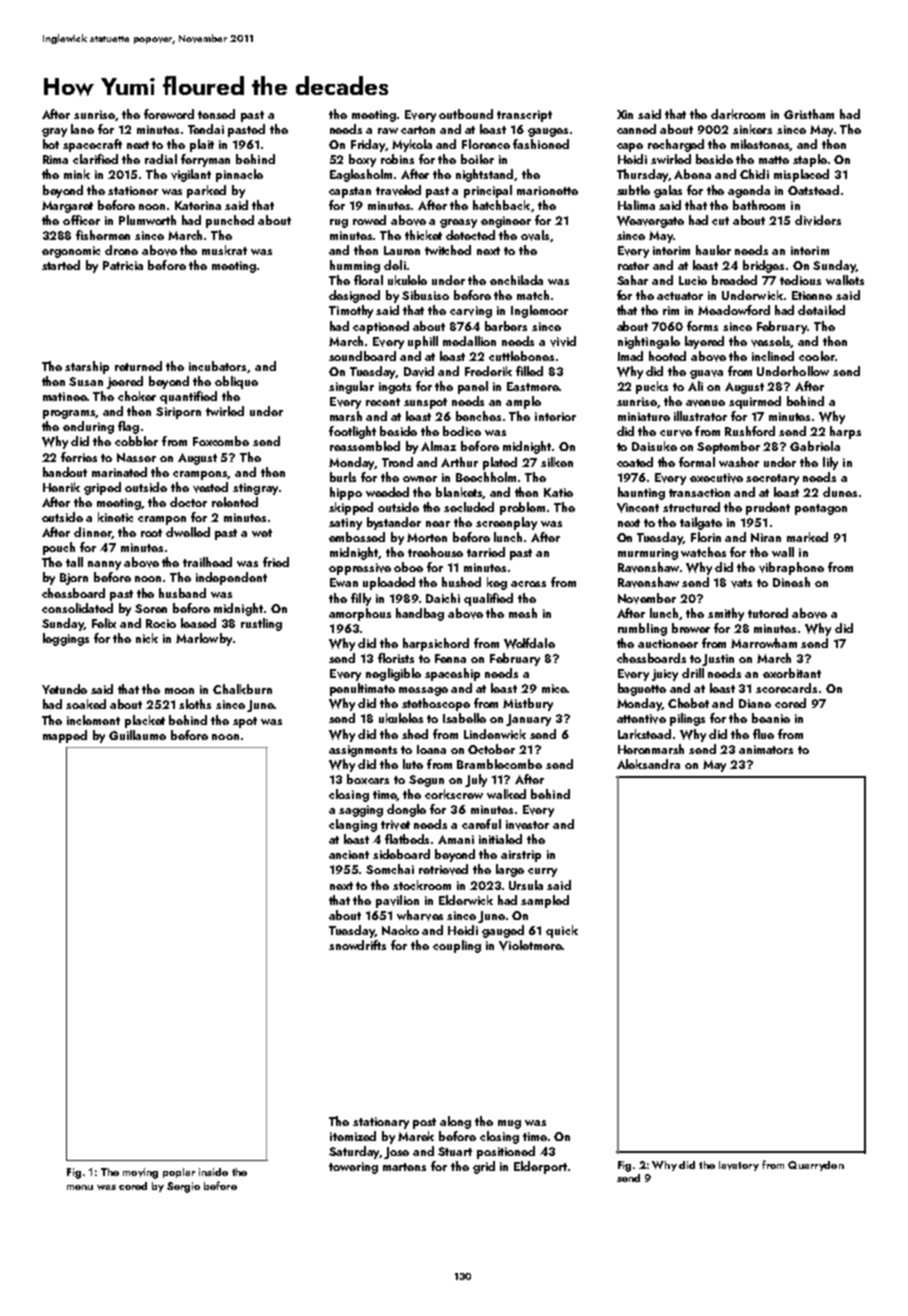  Describe the element at coordinates (809, 114) in the page. I see `Gristham` at that location.
